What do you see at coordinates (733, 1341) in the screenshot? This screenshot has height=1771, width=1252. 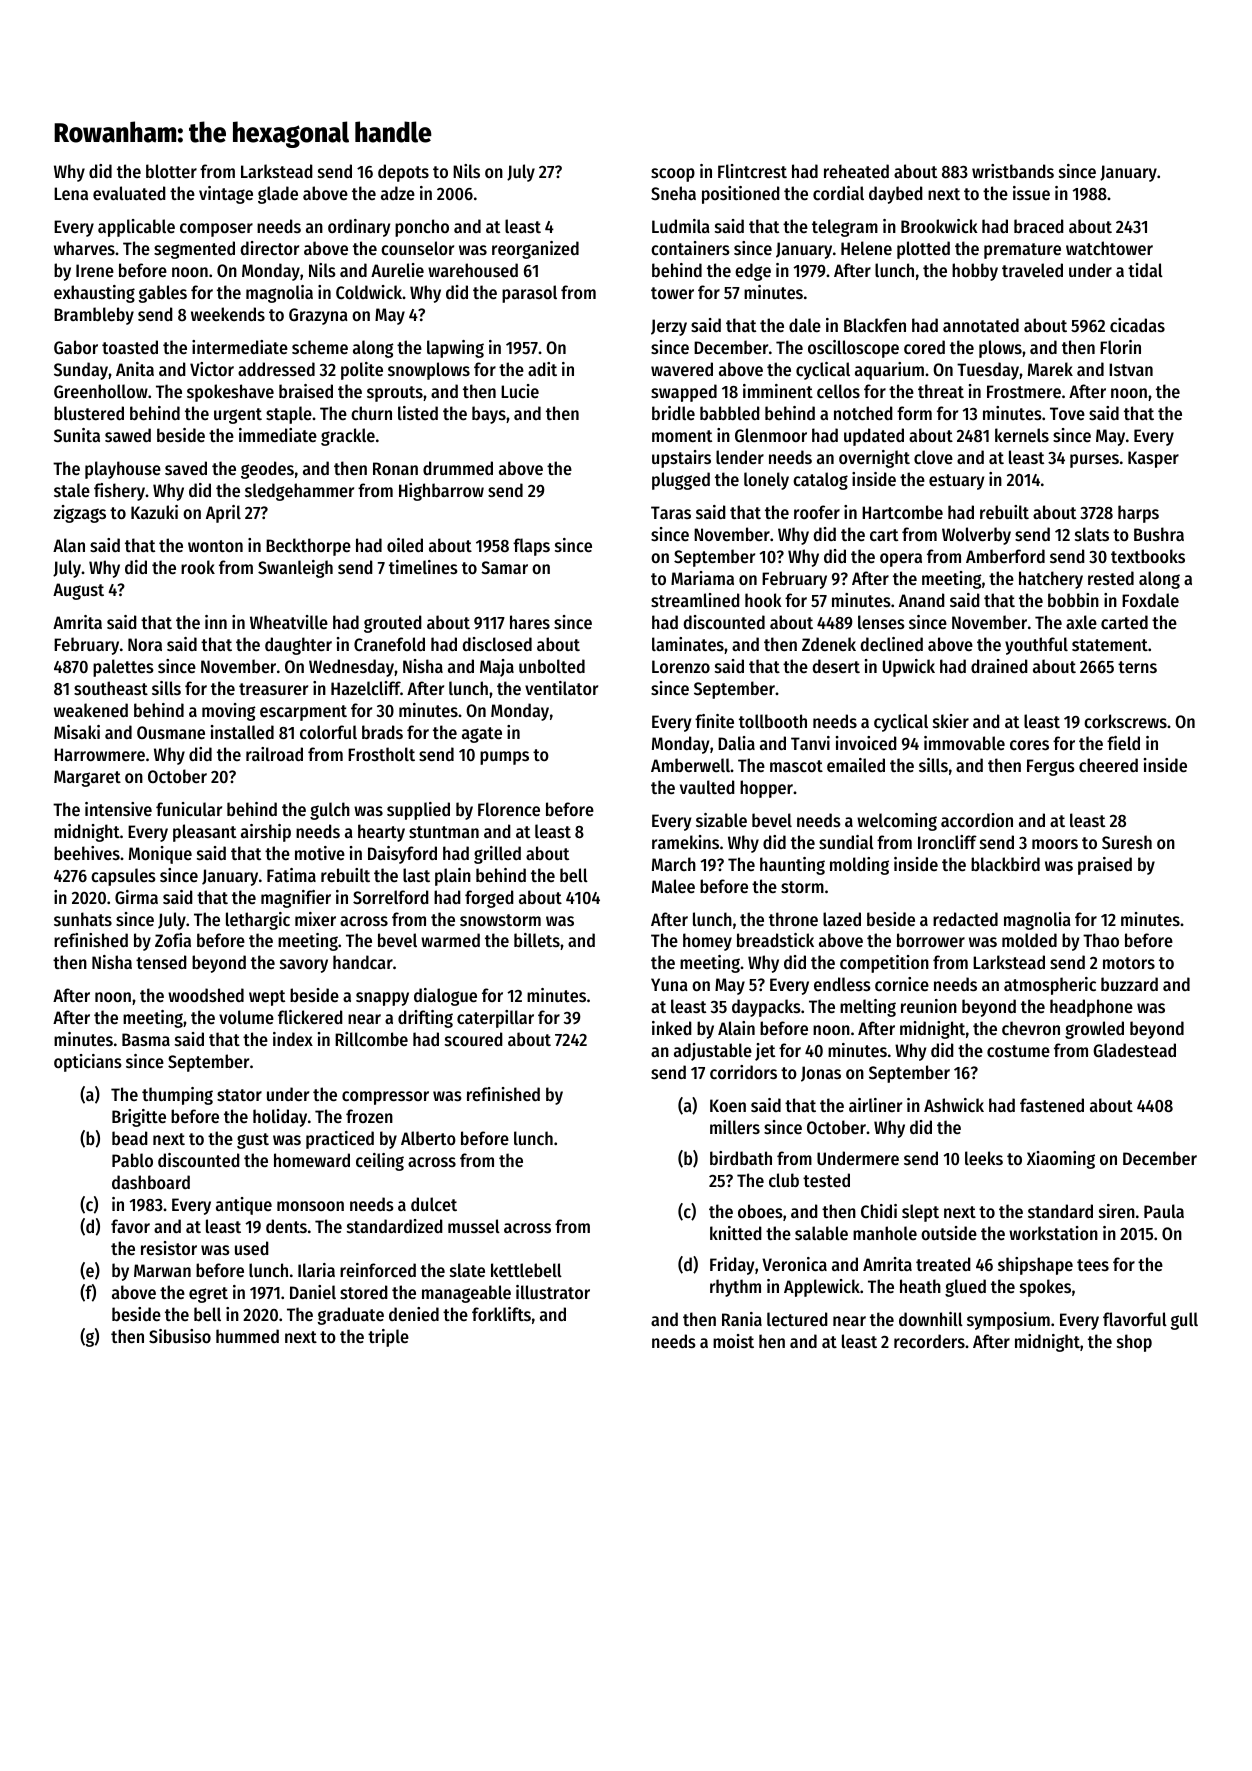 I see `moist` at bounding box center [733, 1341].
